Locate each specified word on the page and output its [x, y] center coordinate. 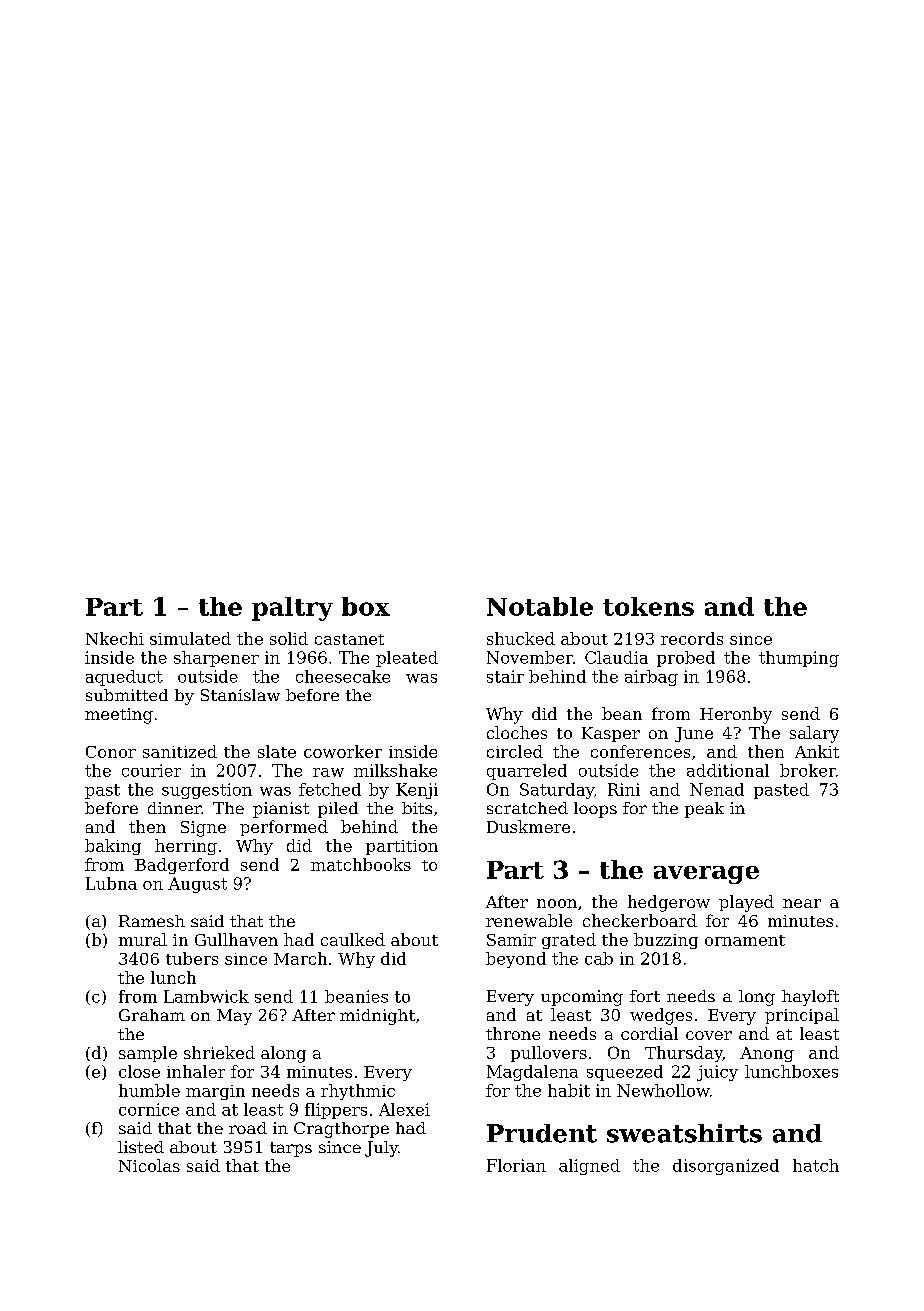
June [694, 734]
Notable [540, 606]
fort [645, 996]
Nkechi [115, 638]
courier [151, 770]
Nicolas [149, 1165]
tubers [192, 958]
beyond [516, 960]
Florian [516, 1165]
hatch [816, 1165]
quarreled [527, 772]
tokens [648, 606]
